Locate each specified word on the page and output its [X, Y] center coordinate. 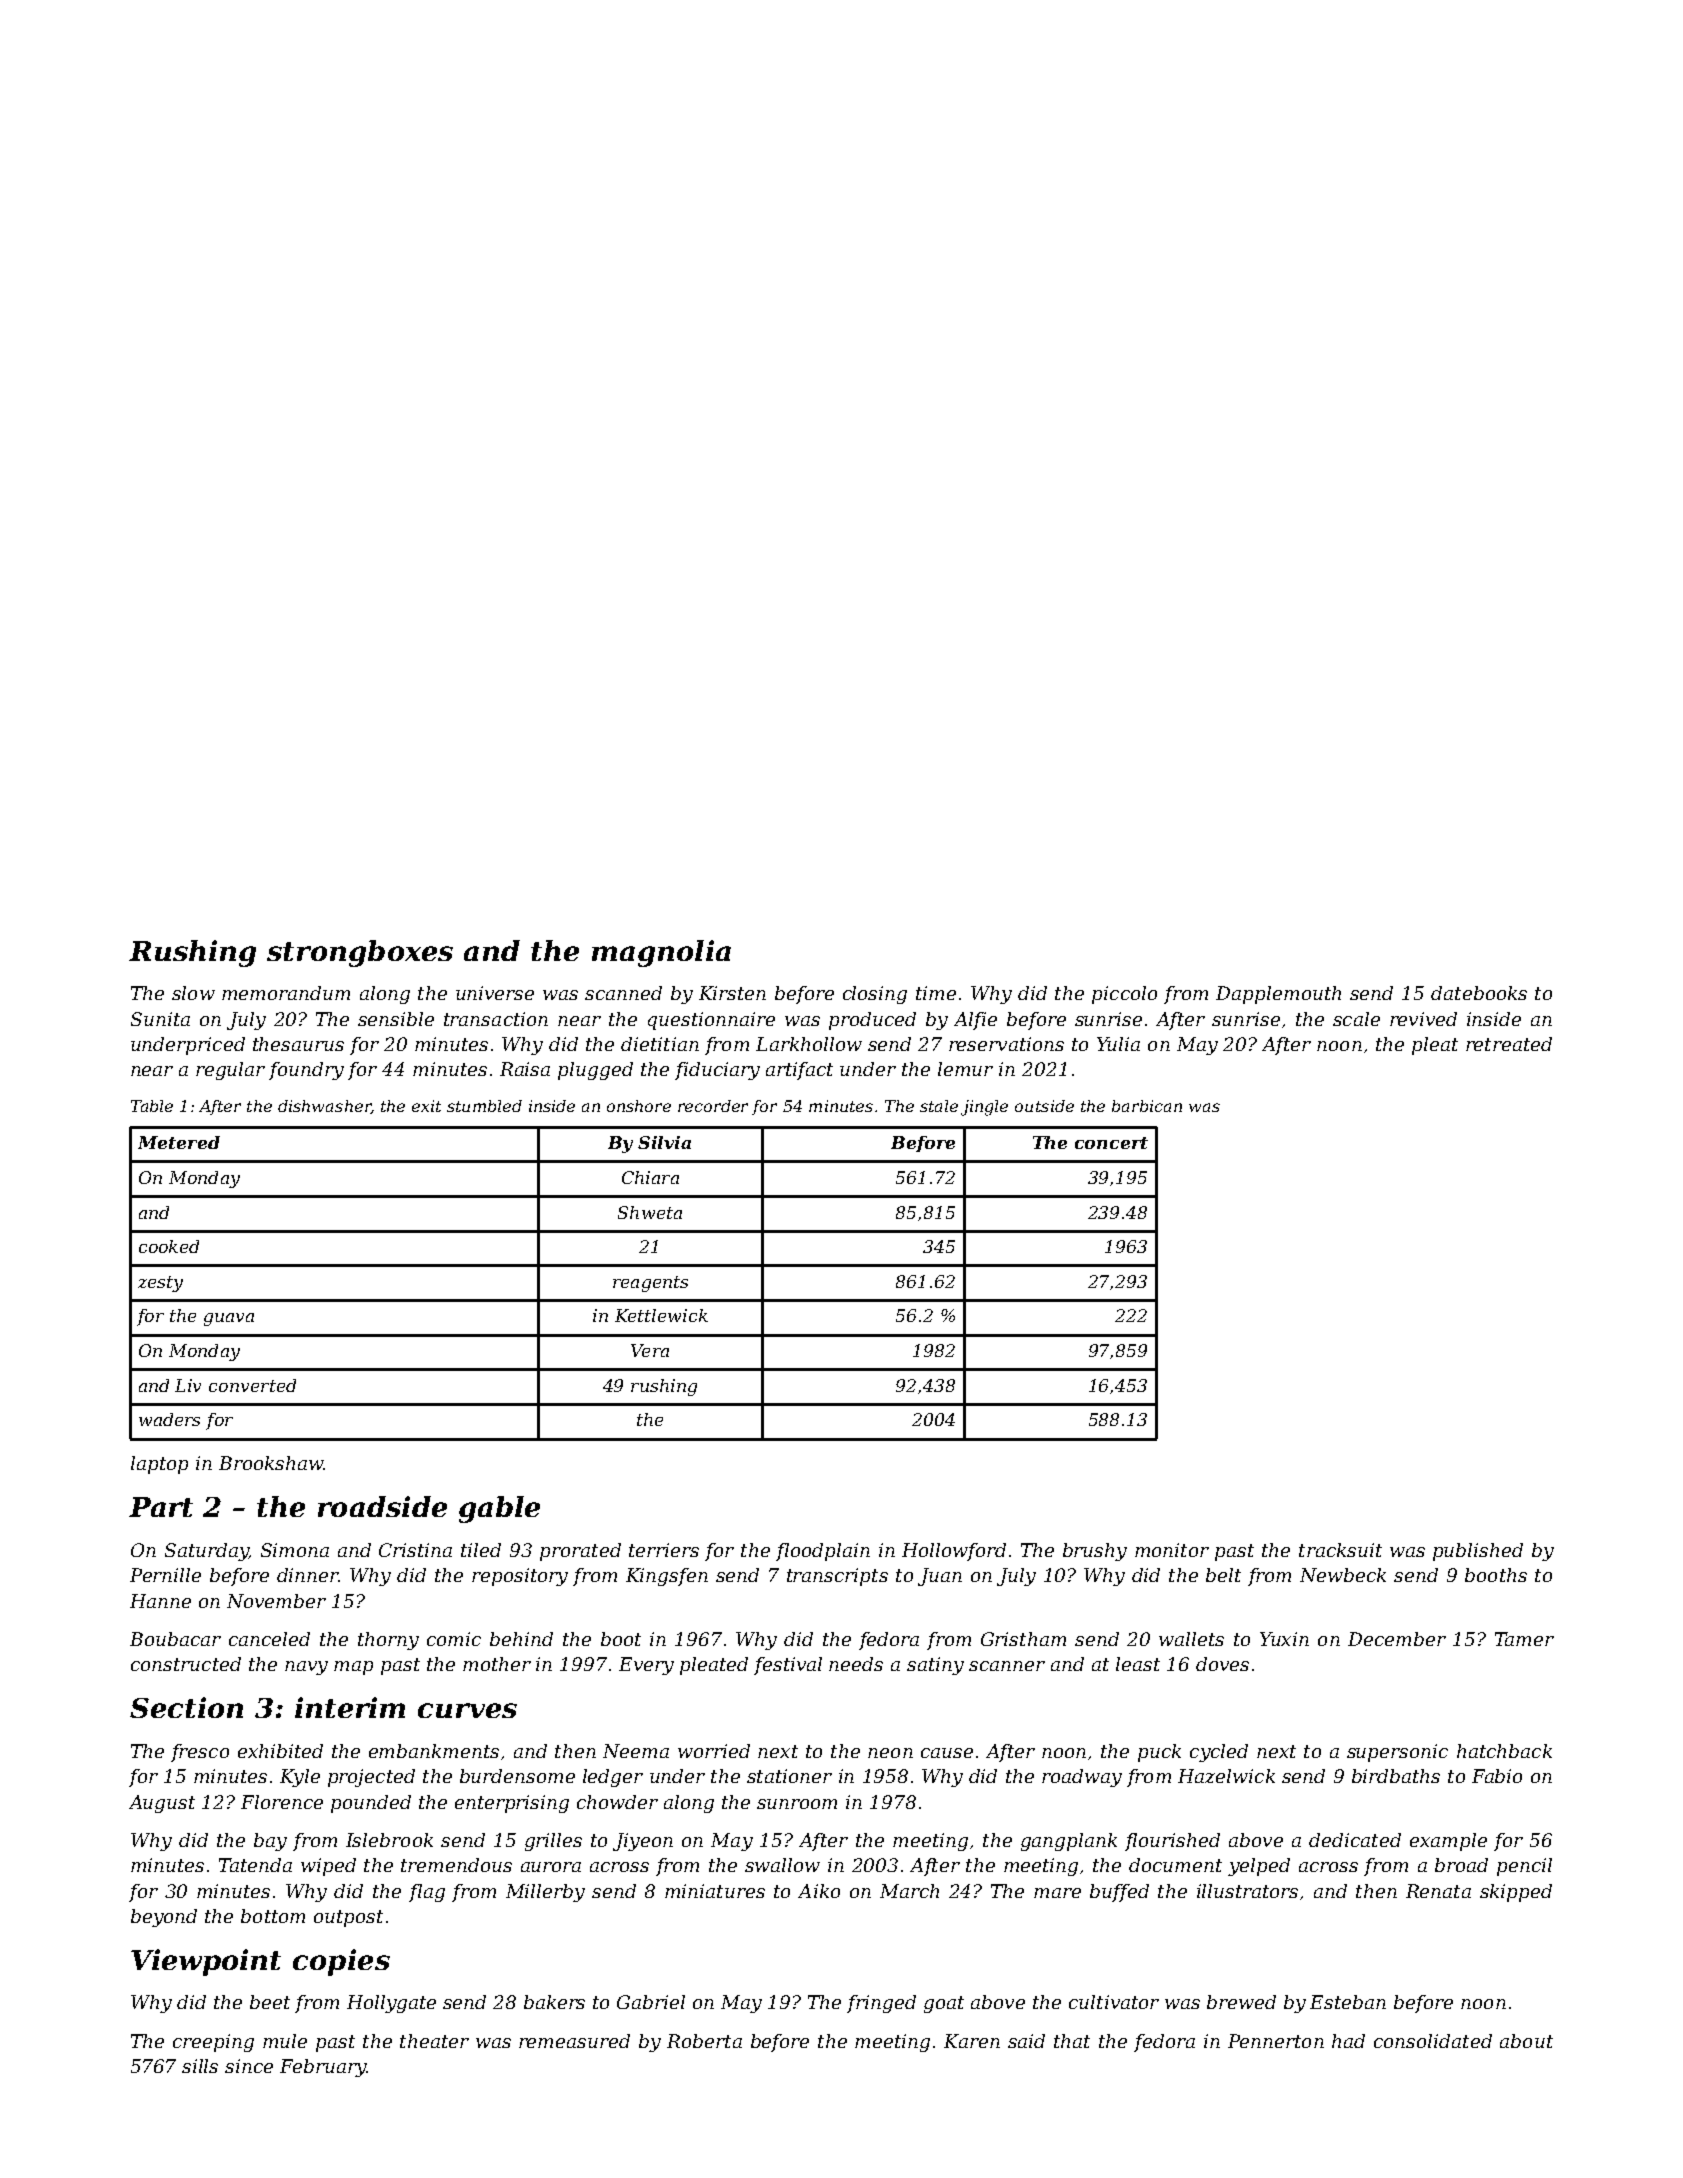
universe [495, 993]
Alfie [975, 1021]
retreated [1509, 1044]
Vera [650, 1350]
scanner [1007, 1666]
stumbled [484, 1106]
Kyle [300, 1778]
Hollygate [391, 2004]
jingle [984, 1108]
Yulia [1118, 1044]
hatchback [1504, 1751]
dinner [308, 1575]
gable [499, 1509]
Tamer [1524, 1639]
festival [788, 1666]
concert [1111, 1143]
